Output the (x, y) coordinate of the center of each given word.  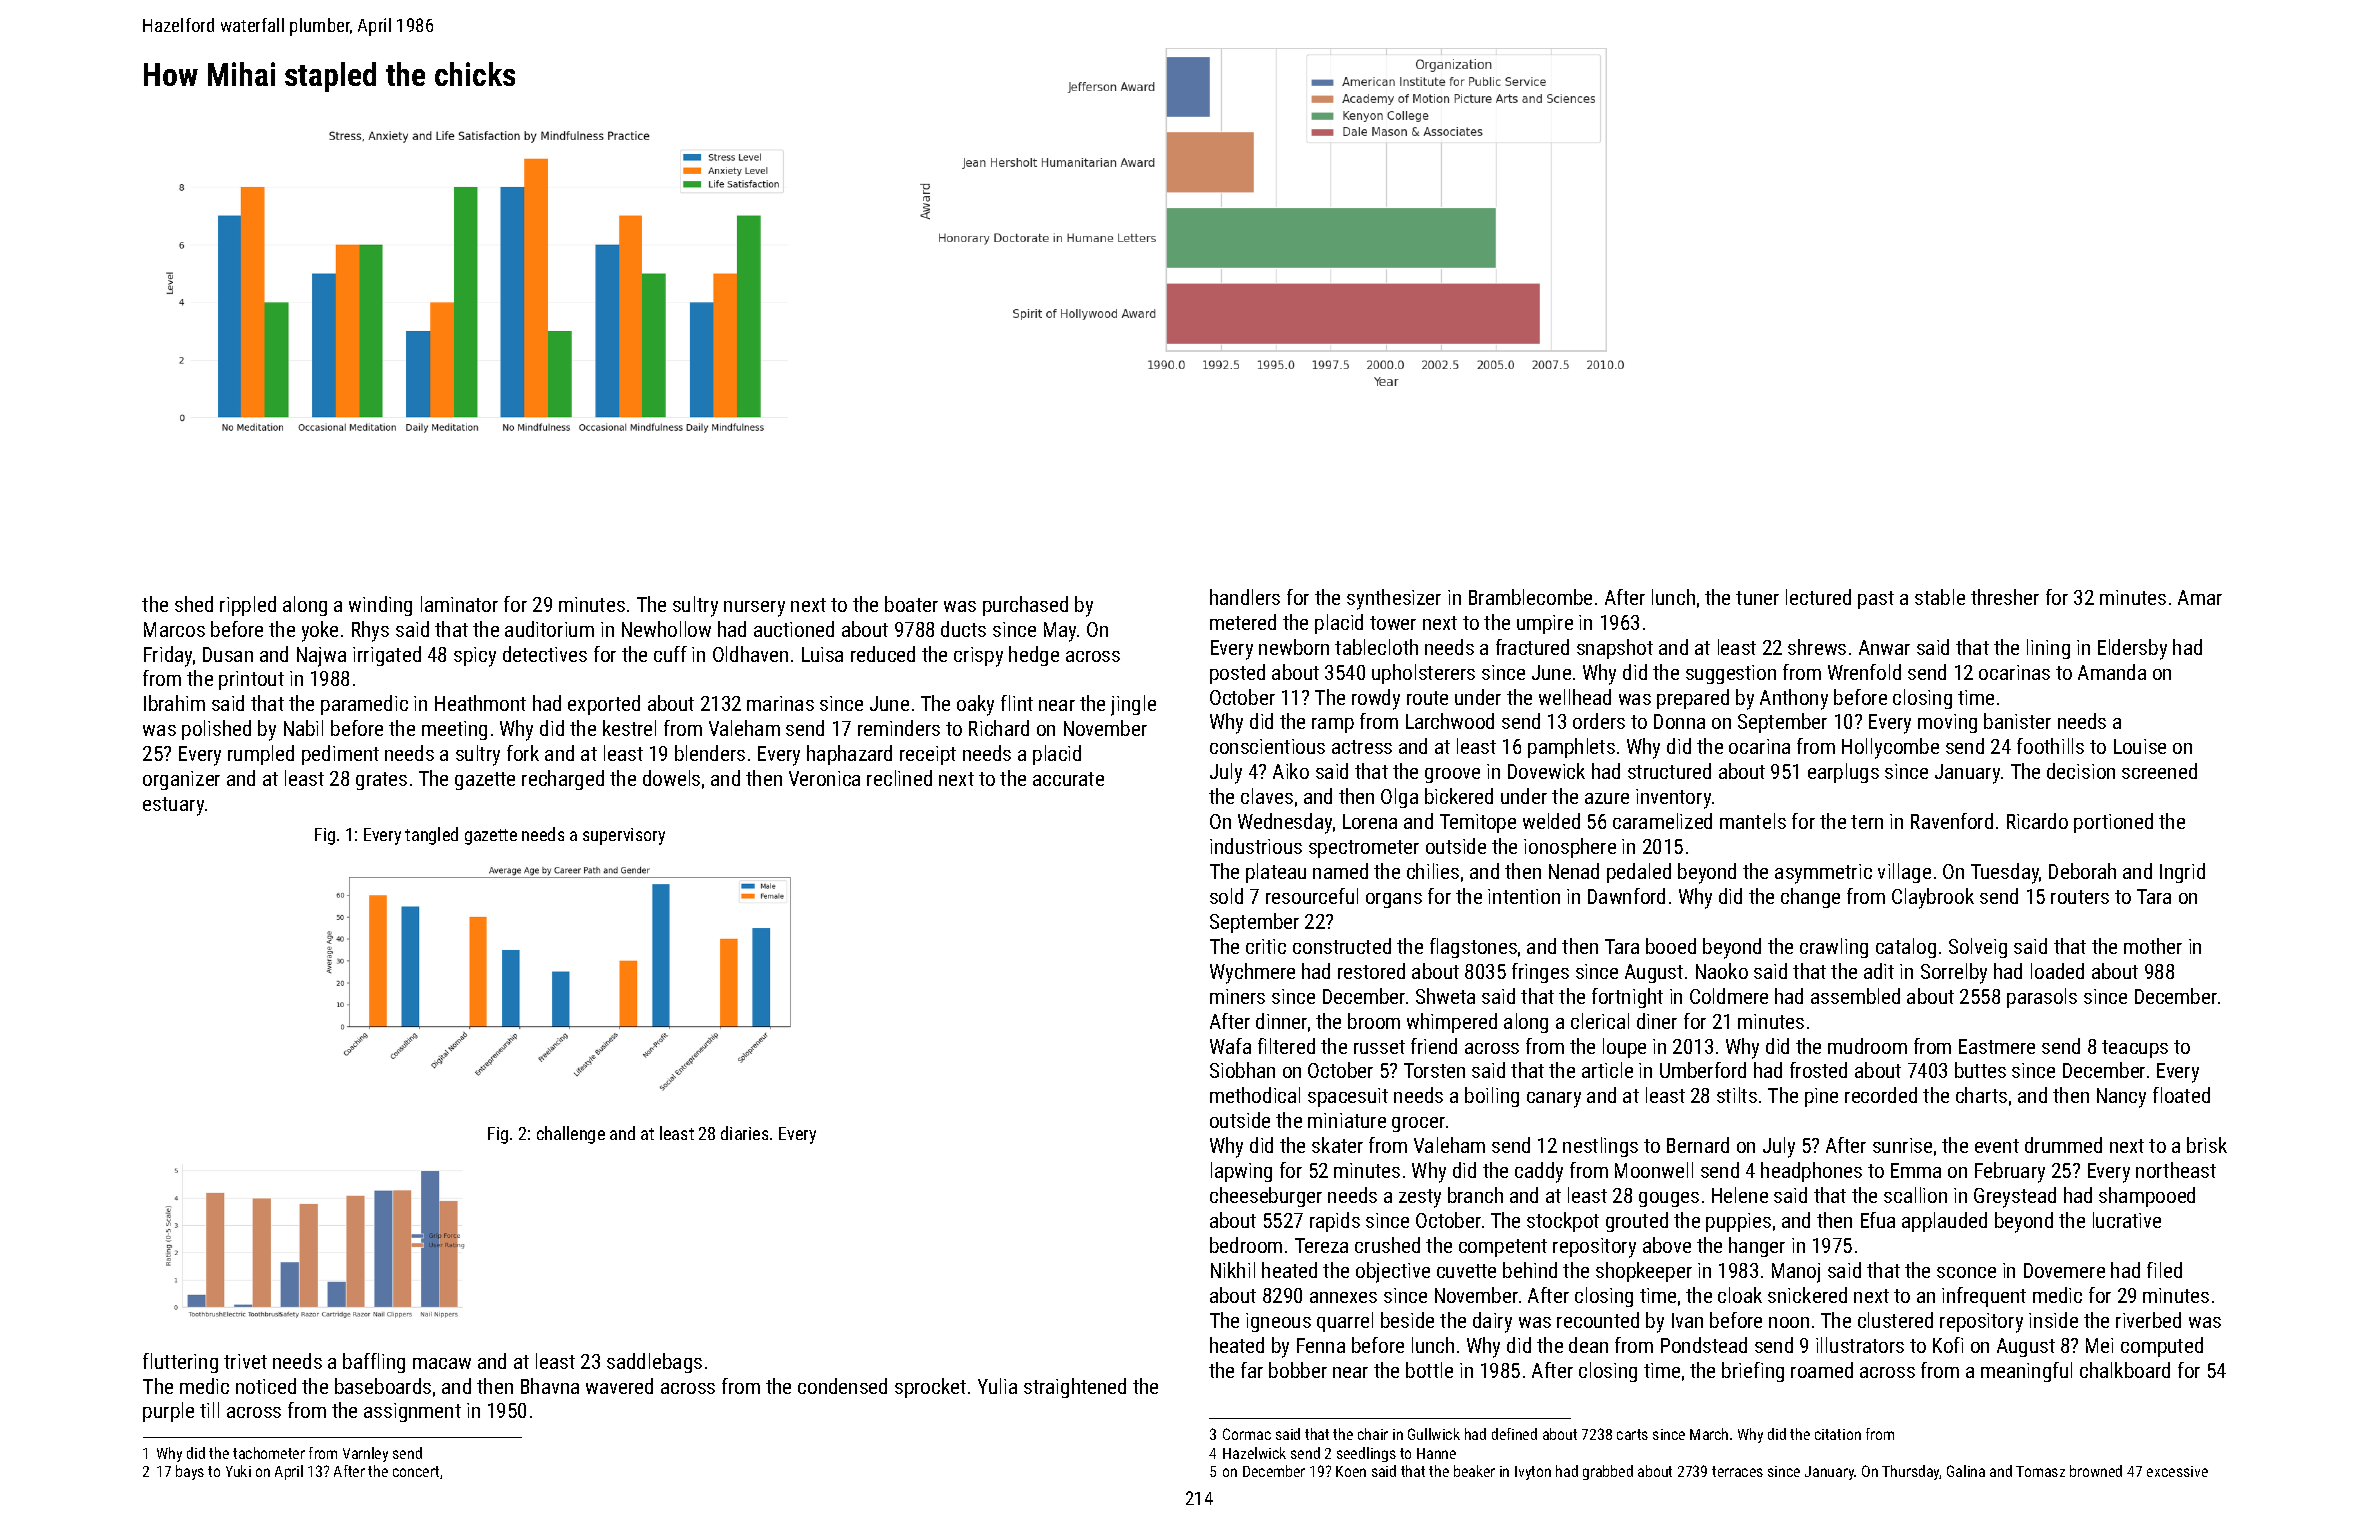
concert (416, 1471)
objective (1393, 1272)
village (1904, 873)
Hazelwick (1254, 1453)
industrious (1256, 846)
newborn (1294, 647)
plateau (1276, 873)
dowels (671, 778)
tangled (431, 836)
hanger (1757, 1247)
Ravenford (1952, 821)
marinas (780, 703)
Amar (2200, 597)
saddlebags (654, 1363)
